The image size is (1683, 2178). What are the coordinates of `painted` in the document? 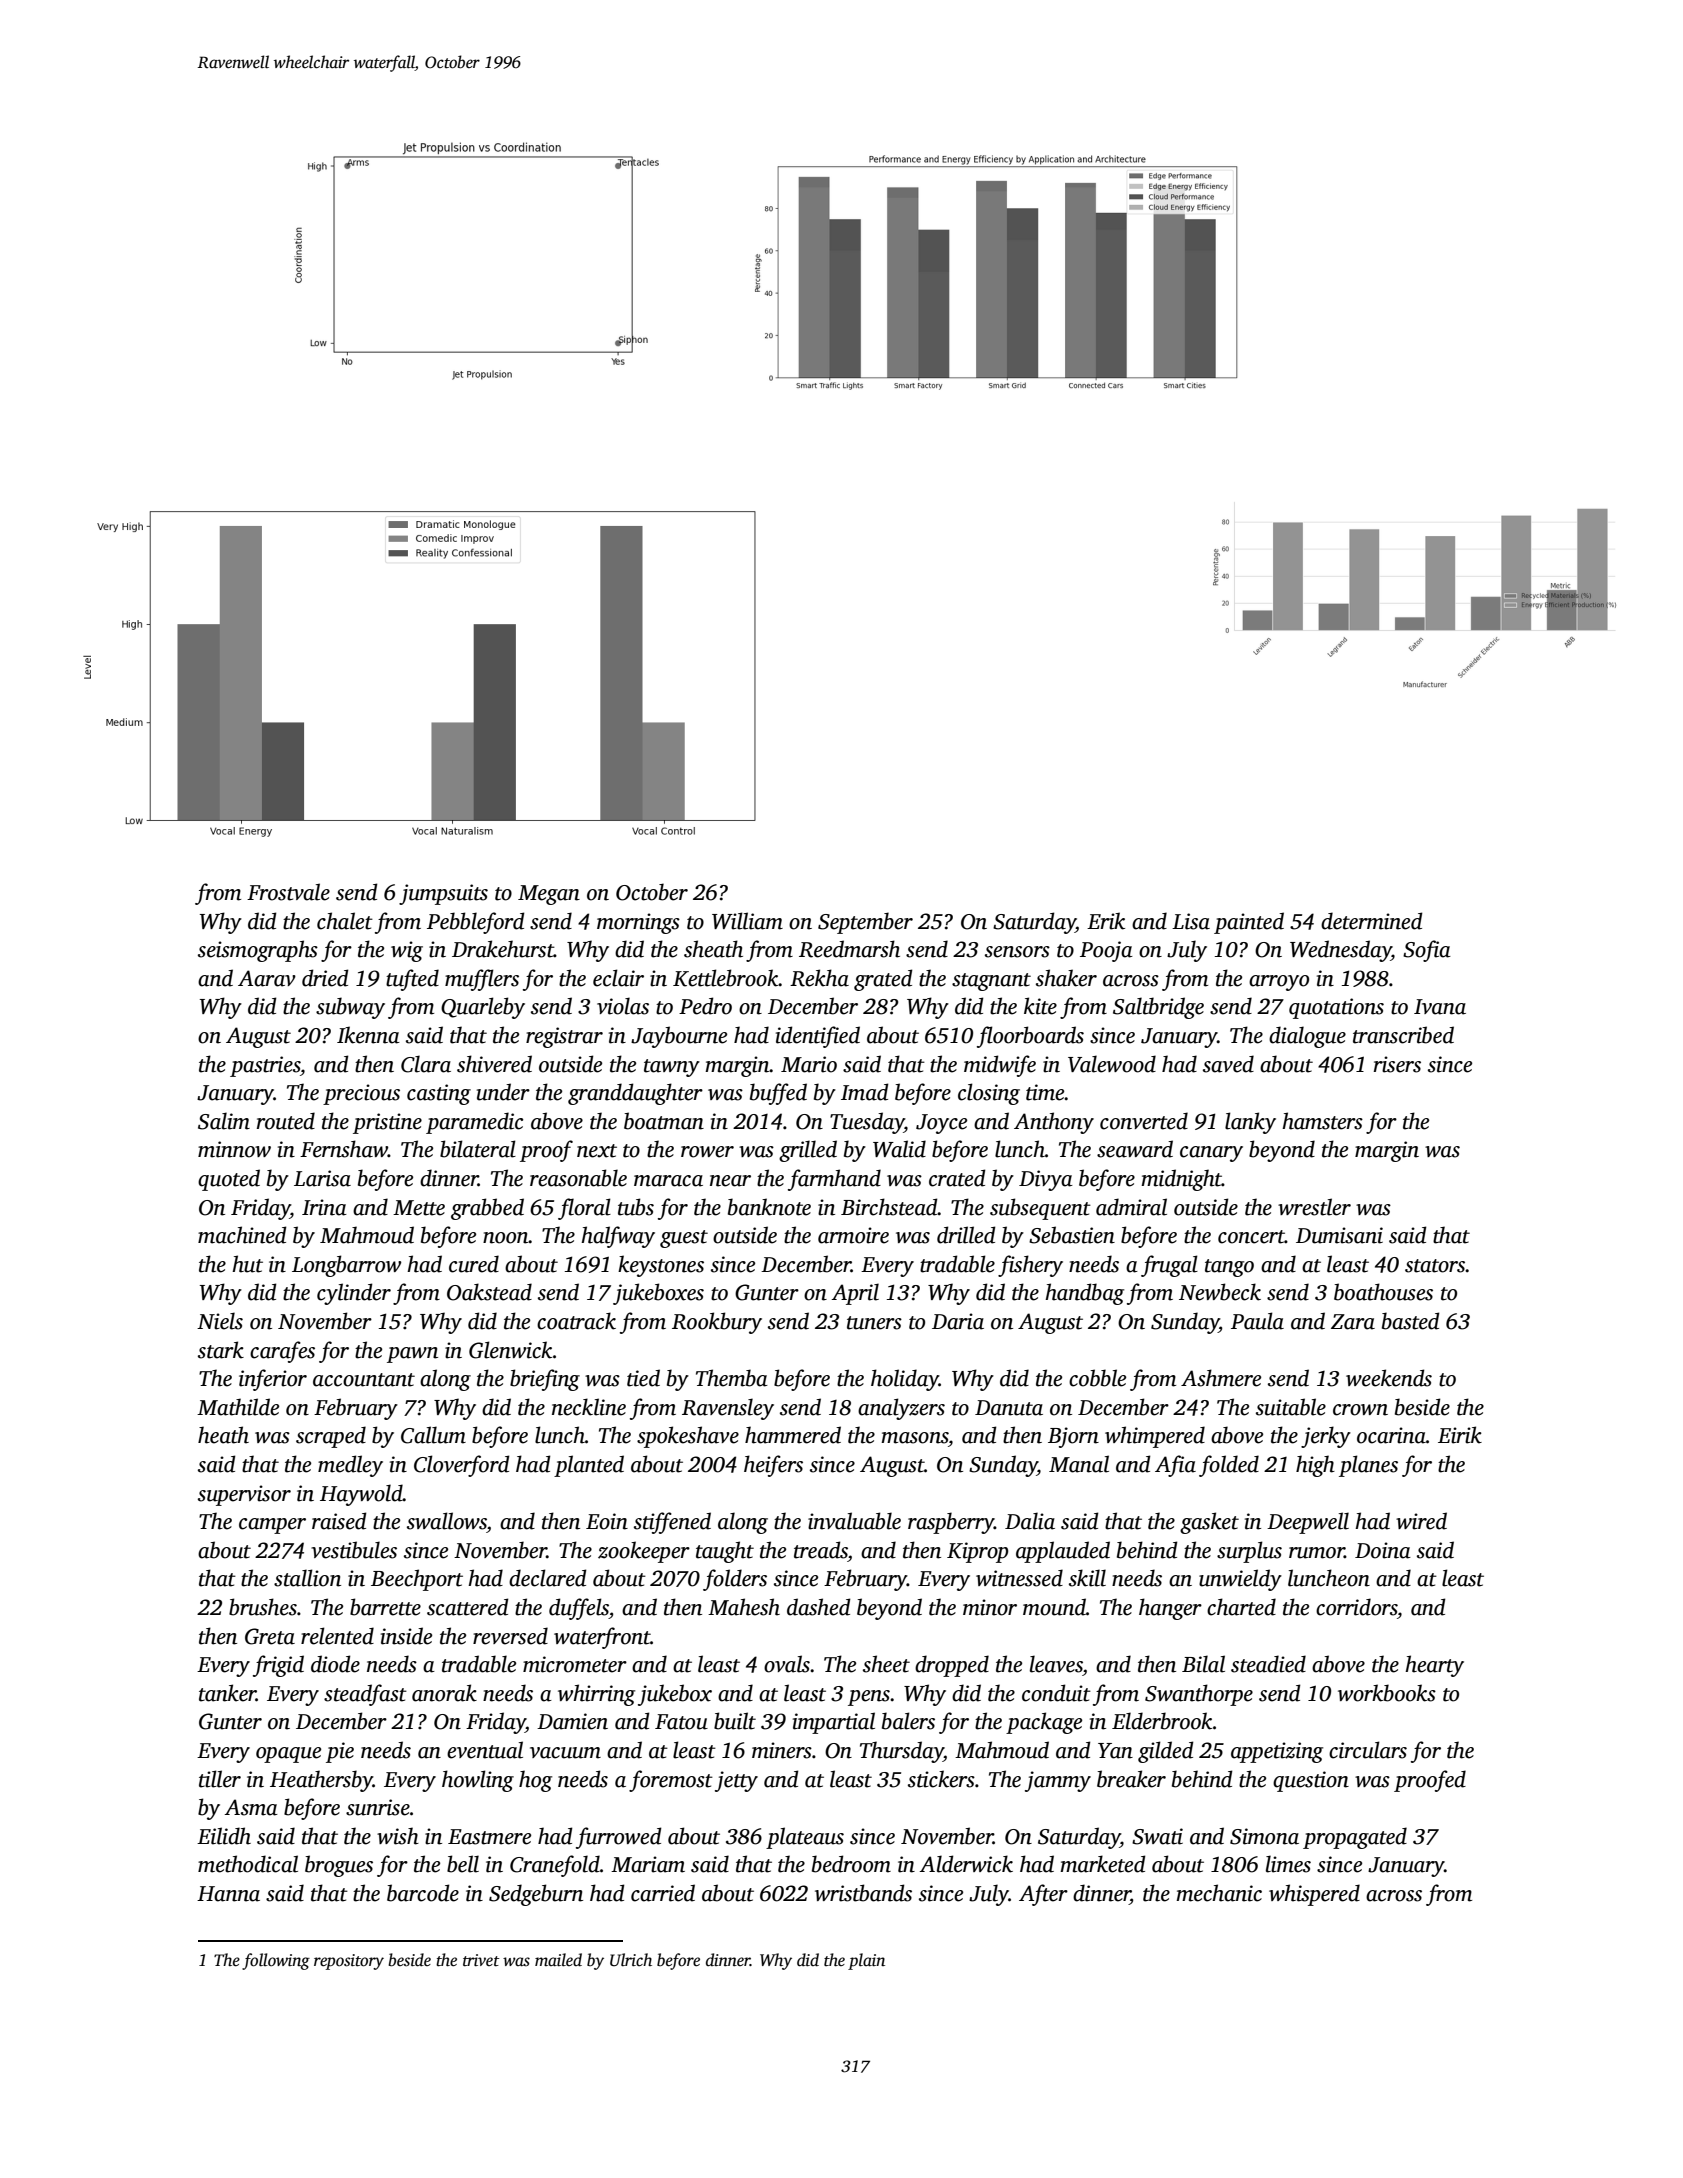 It's located at (1249, 923).
